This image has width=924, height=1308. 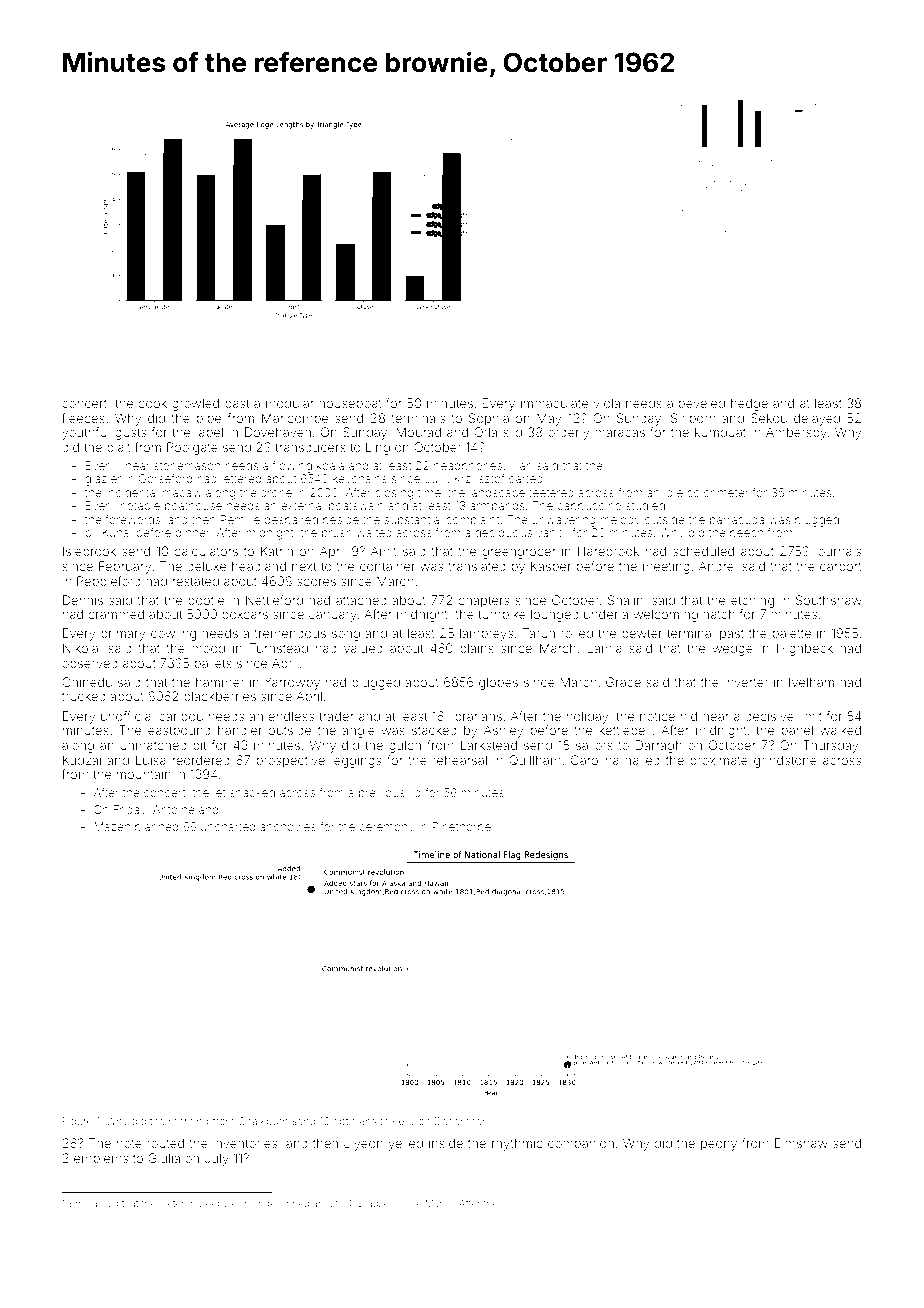 I want to click on anchovies, so click(x=288, y=826).
